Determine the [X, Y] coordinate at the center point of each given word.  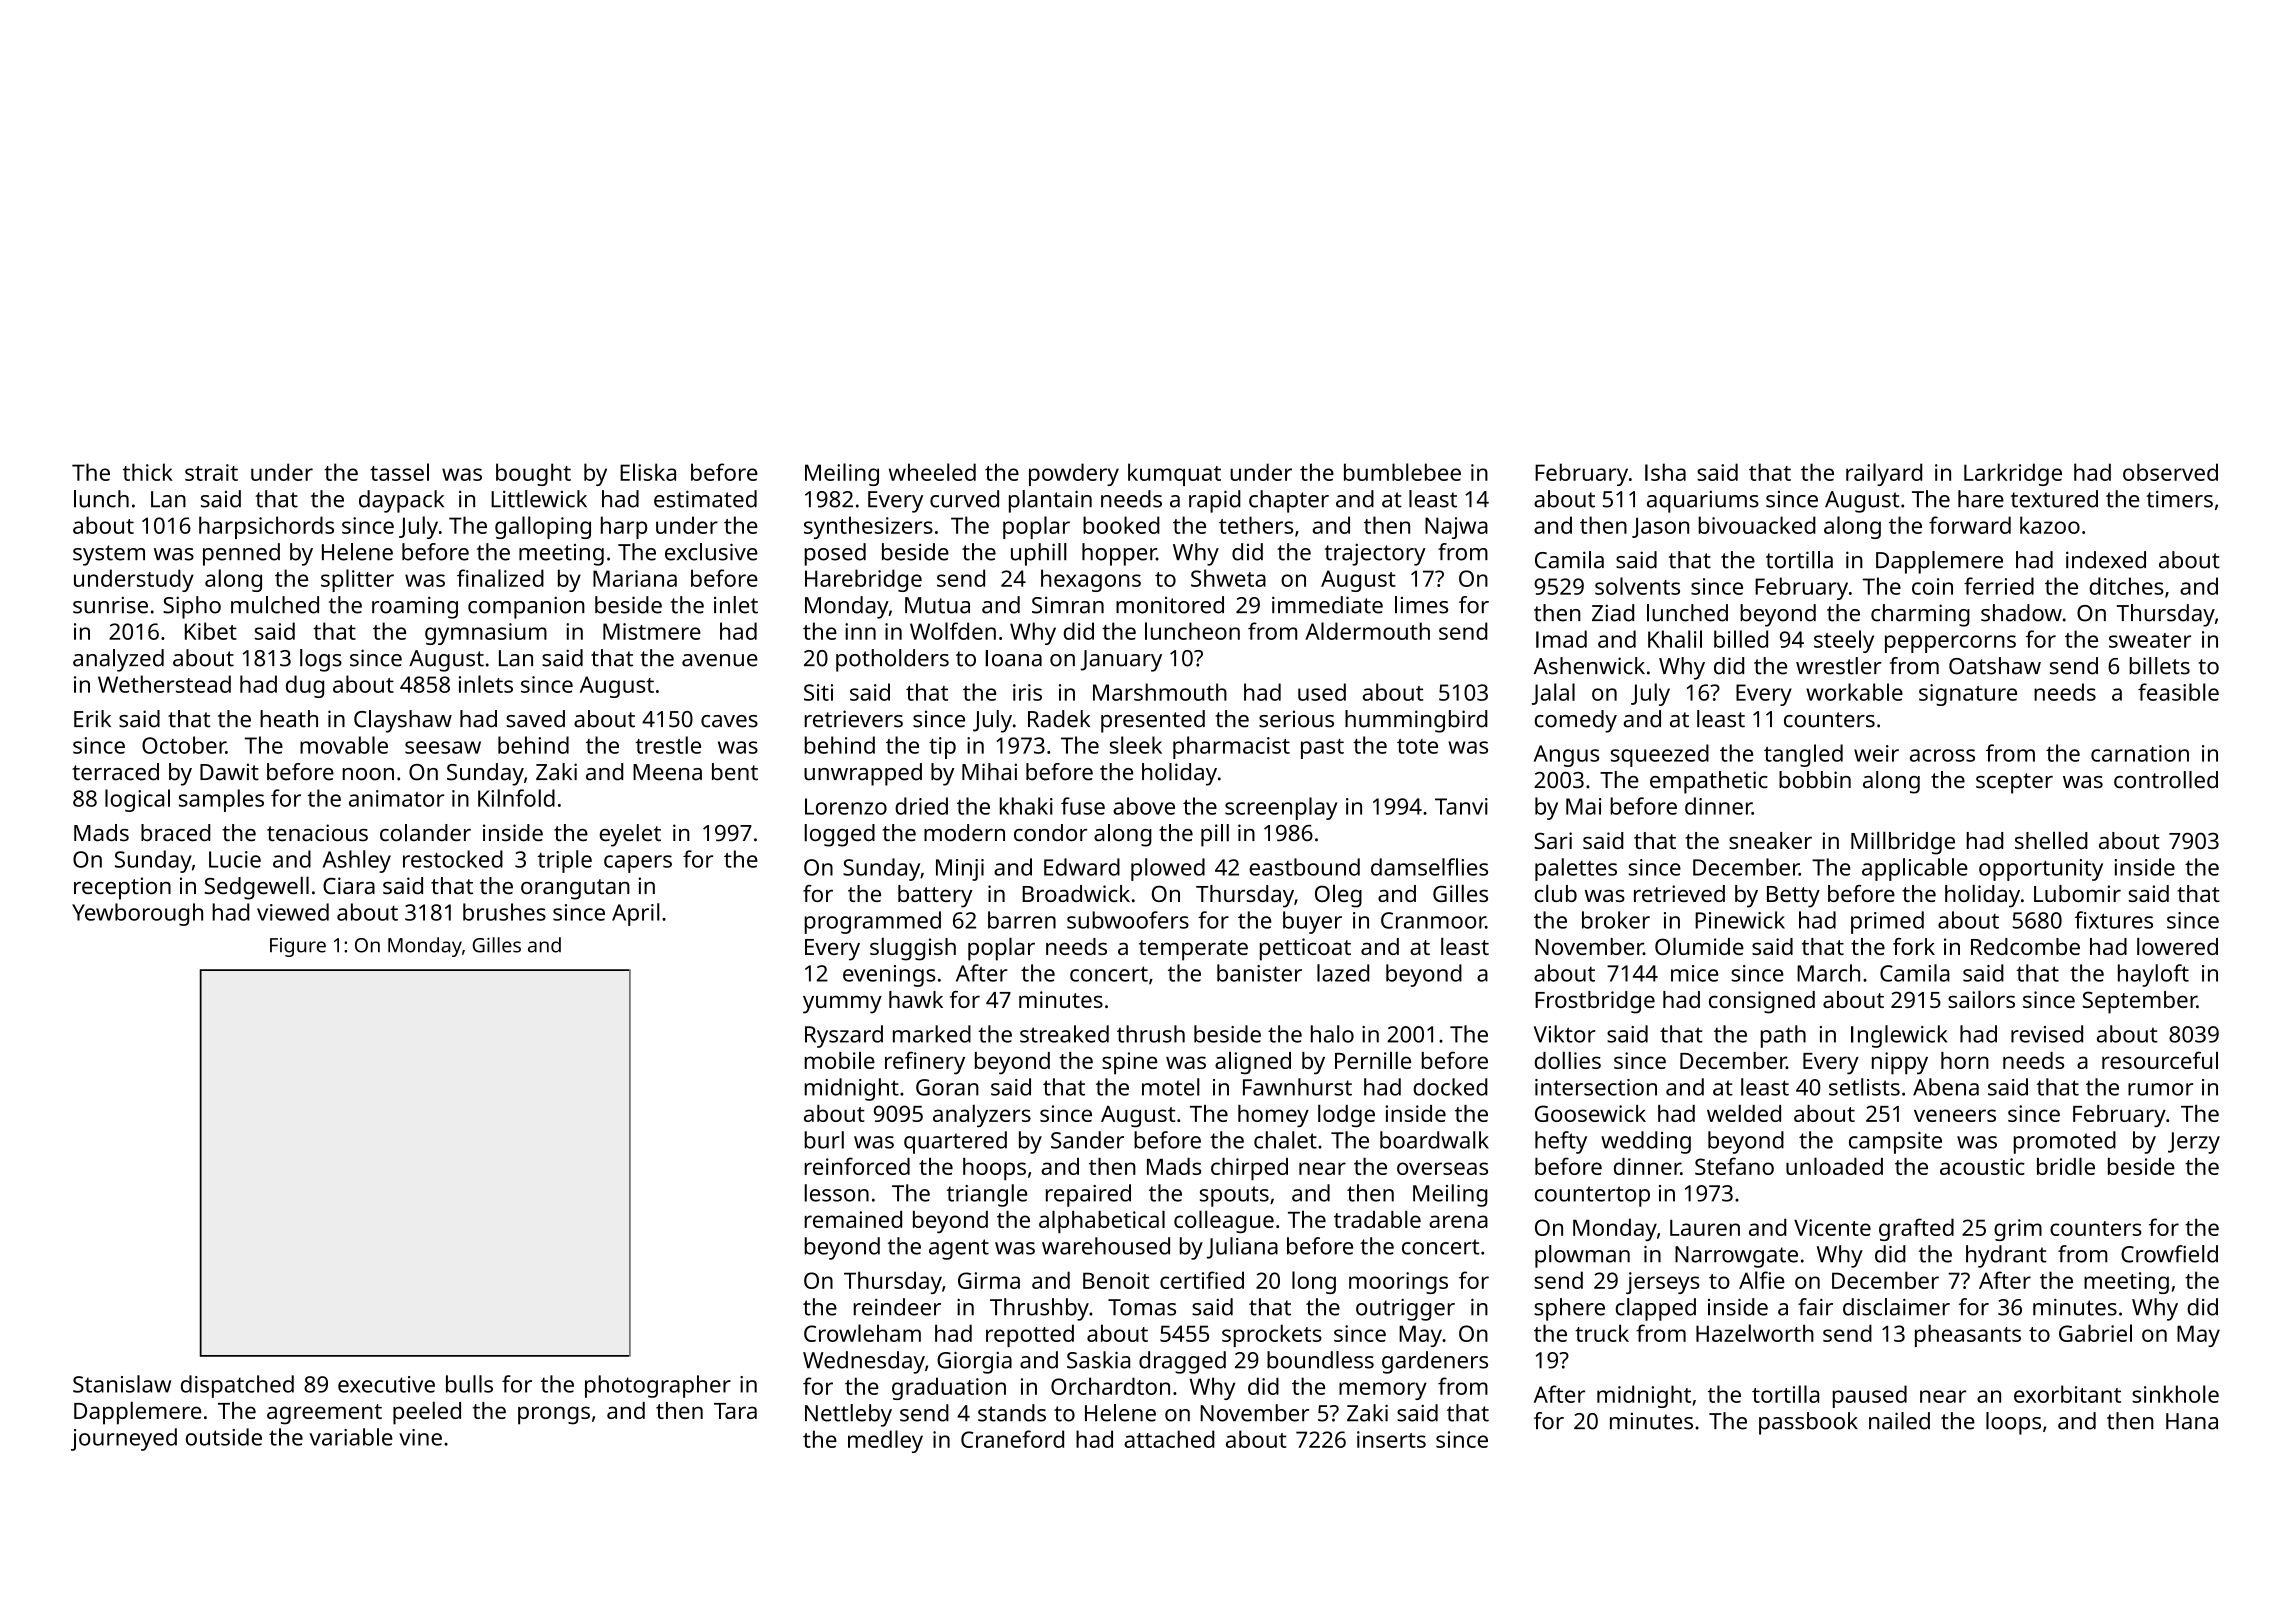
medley [885, 1441]
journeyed [124, 1439]
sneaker [1770, 840]
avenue [720, 660]
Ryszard [844, 1036]
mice [1695, 973]
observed [2170, 472]
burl [824, 1140]
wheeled [932, 472]
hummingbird [1416, 721]
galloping [543, 527]
